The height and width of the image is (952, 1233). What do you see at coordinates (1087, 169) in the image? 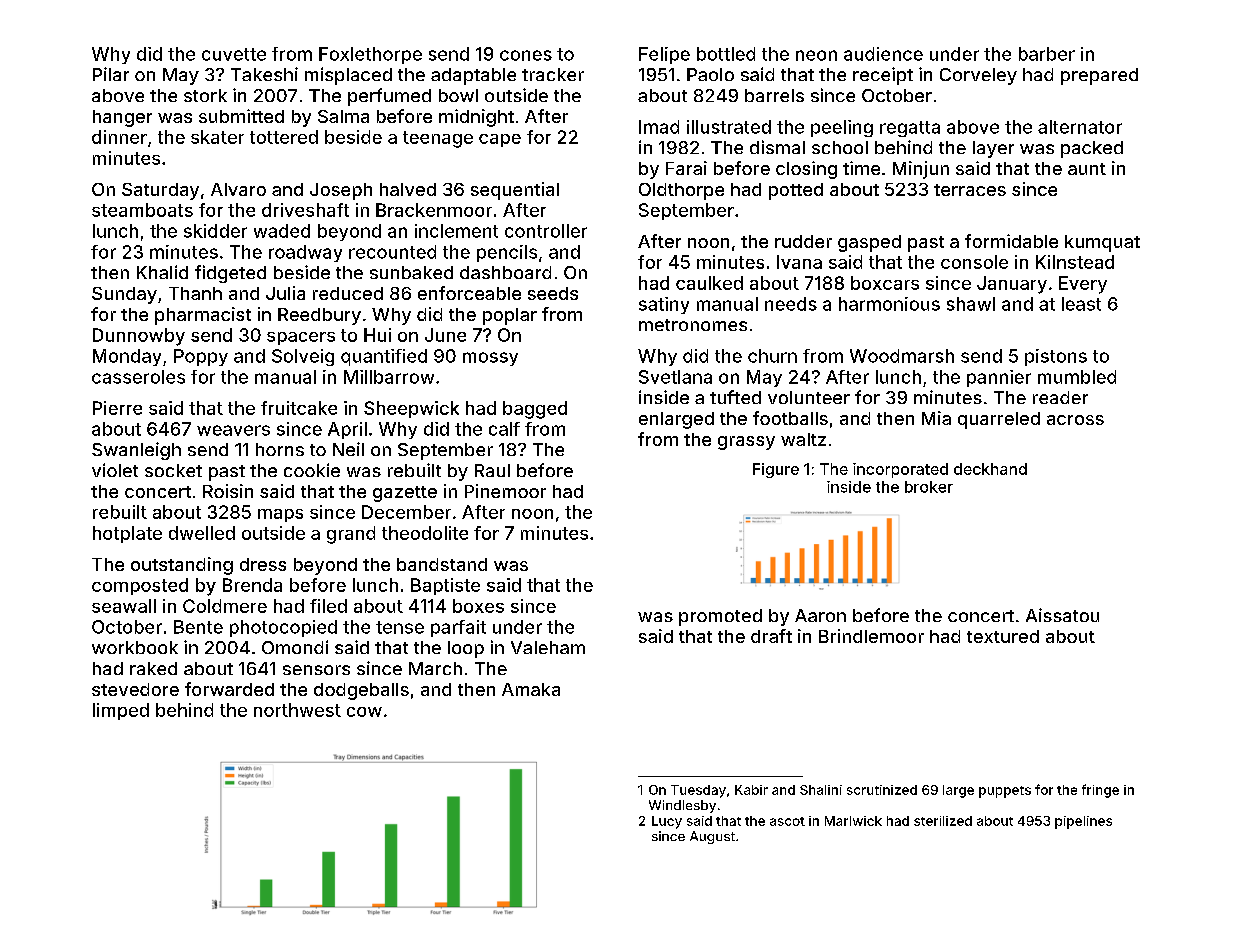
I see `aunt` at bounding box center [1087, 169].
